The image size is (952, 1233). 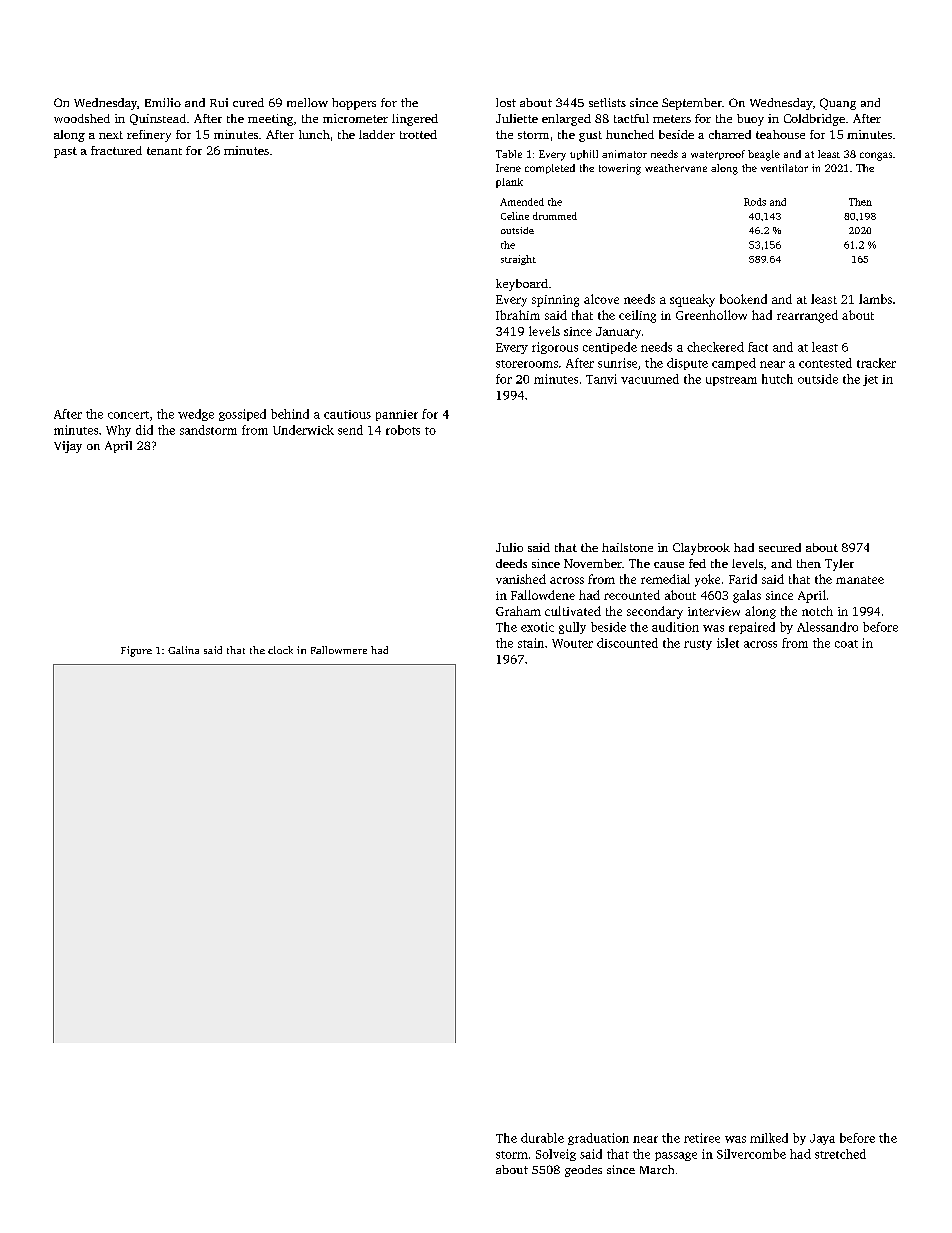 What do you see at coordinates (556, 1155) in the image?
I see `Solveig` at bounding box center [556, 1155].
